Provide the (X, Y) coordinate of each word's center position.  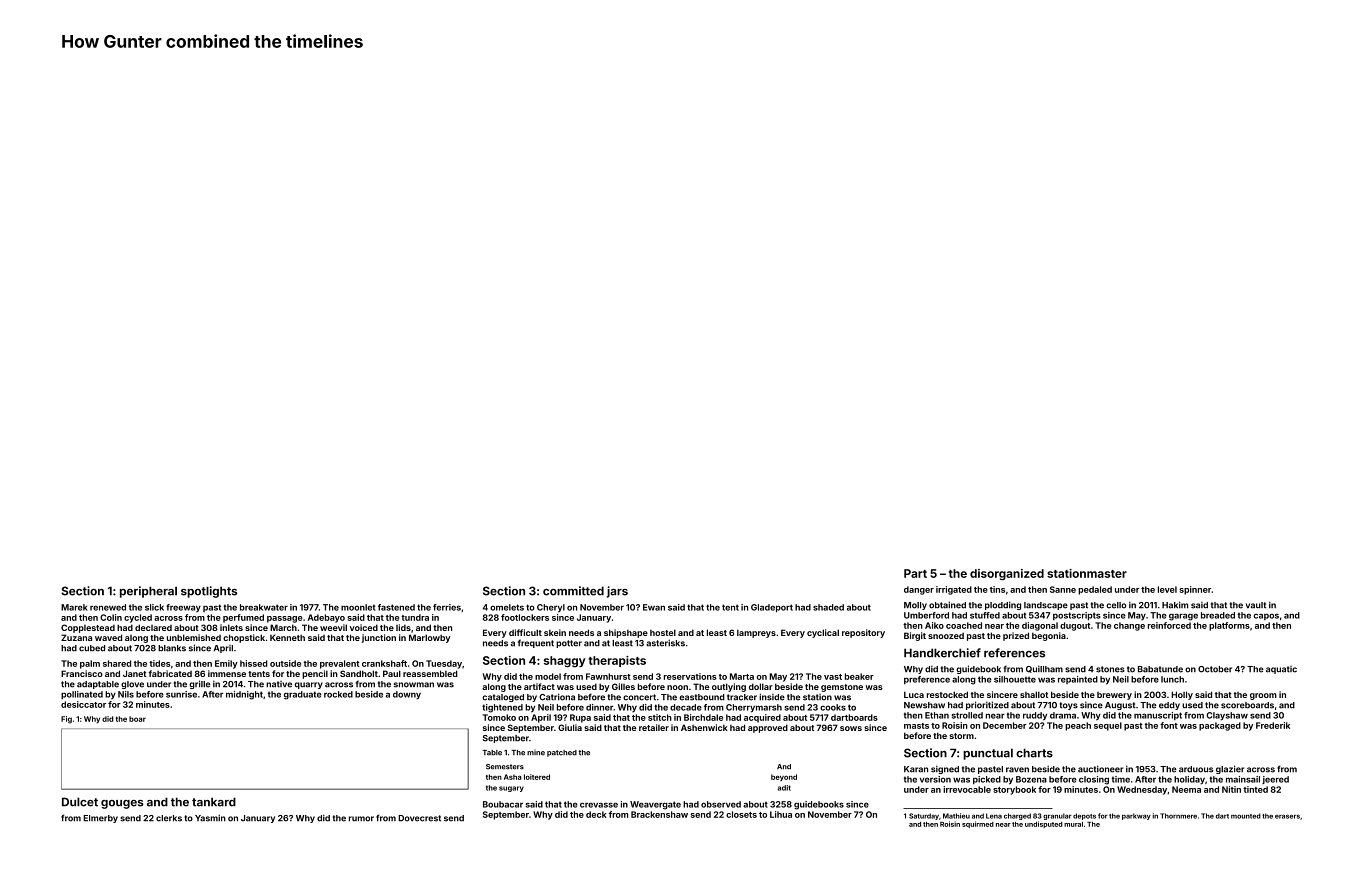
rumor (361, 819)
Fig (66, 720)
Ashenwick (704, 727)
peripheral (148, 592)
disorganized (1007, 575)
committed (573, 591)
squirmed (978, 824)
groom (1263, 696)
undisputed (1043, 824)
